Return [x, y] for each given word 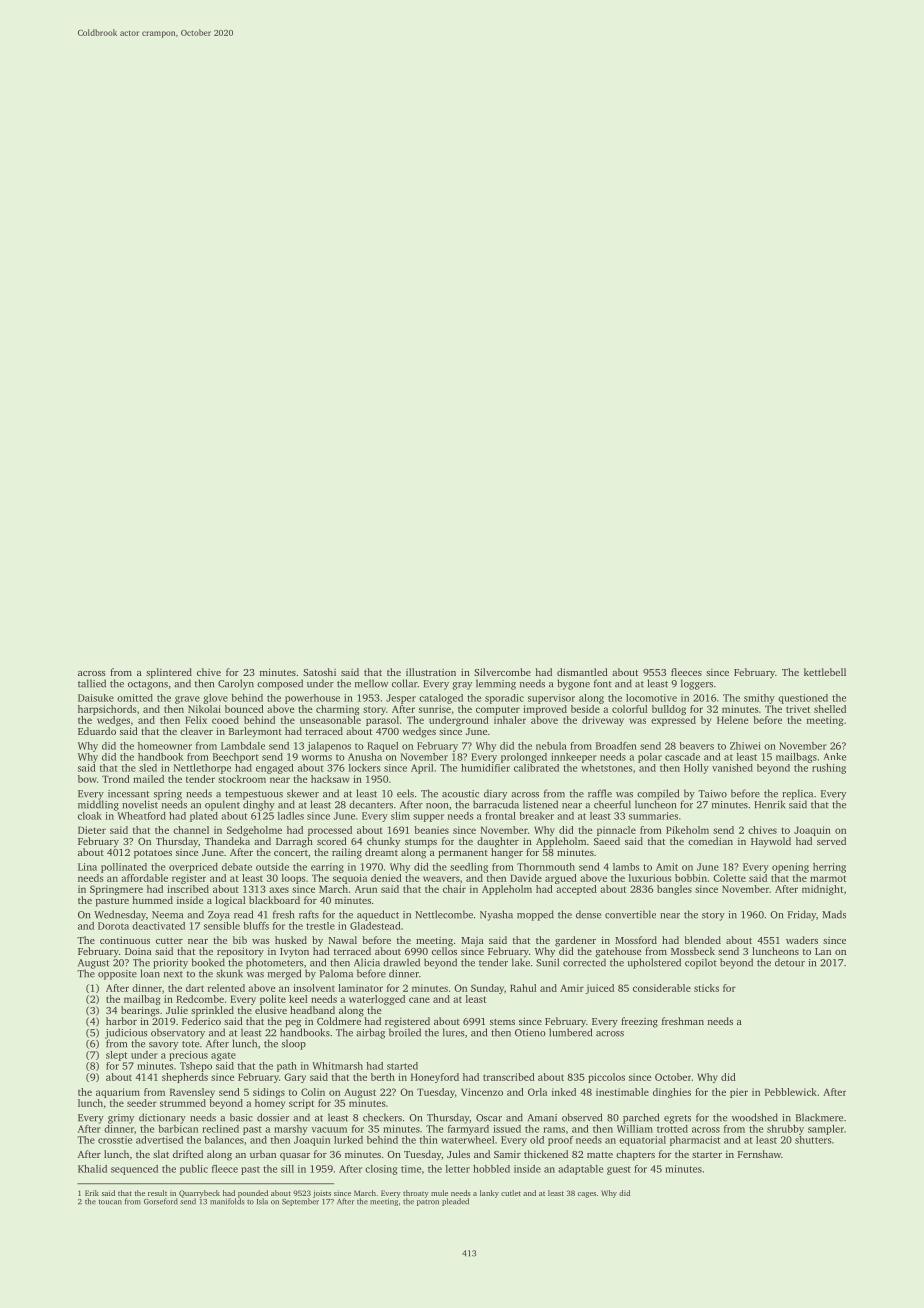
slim [400, 816]
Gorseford [161, 1201]
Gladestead [375, 926]
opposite [117, 975]
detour [790, 962]
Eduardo [97, 731]
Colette [729, 878]
